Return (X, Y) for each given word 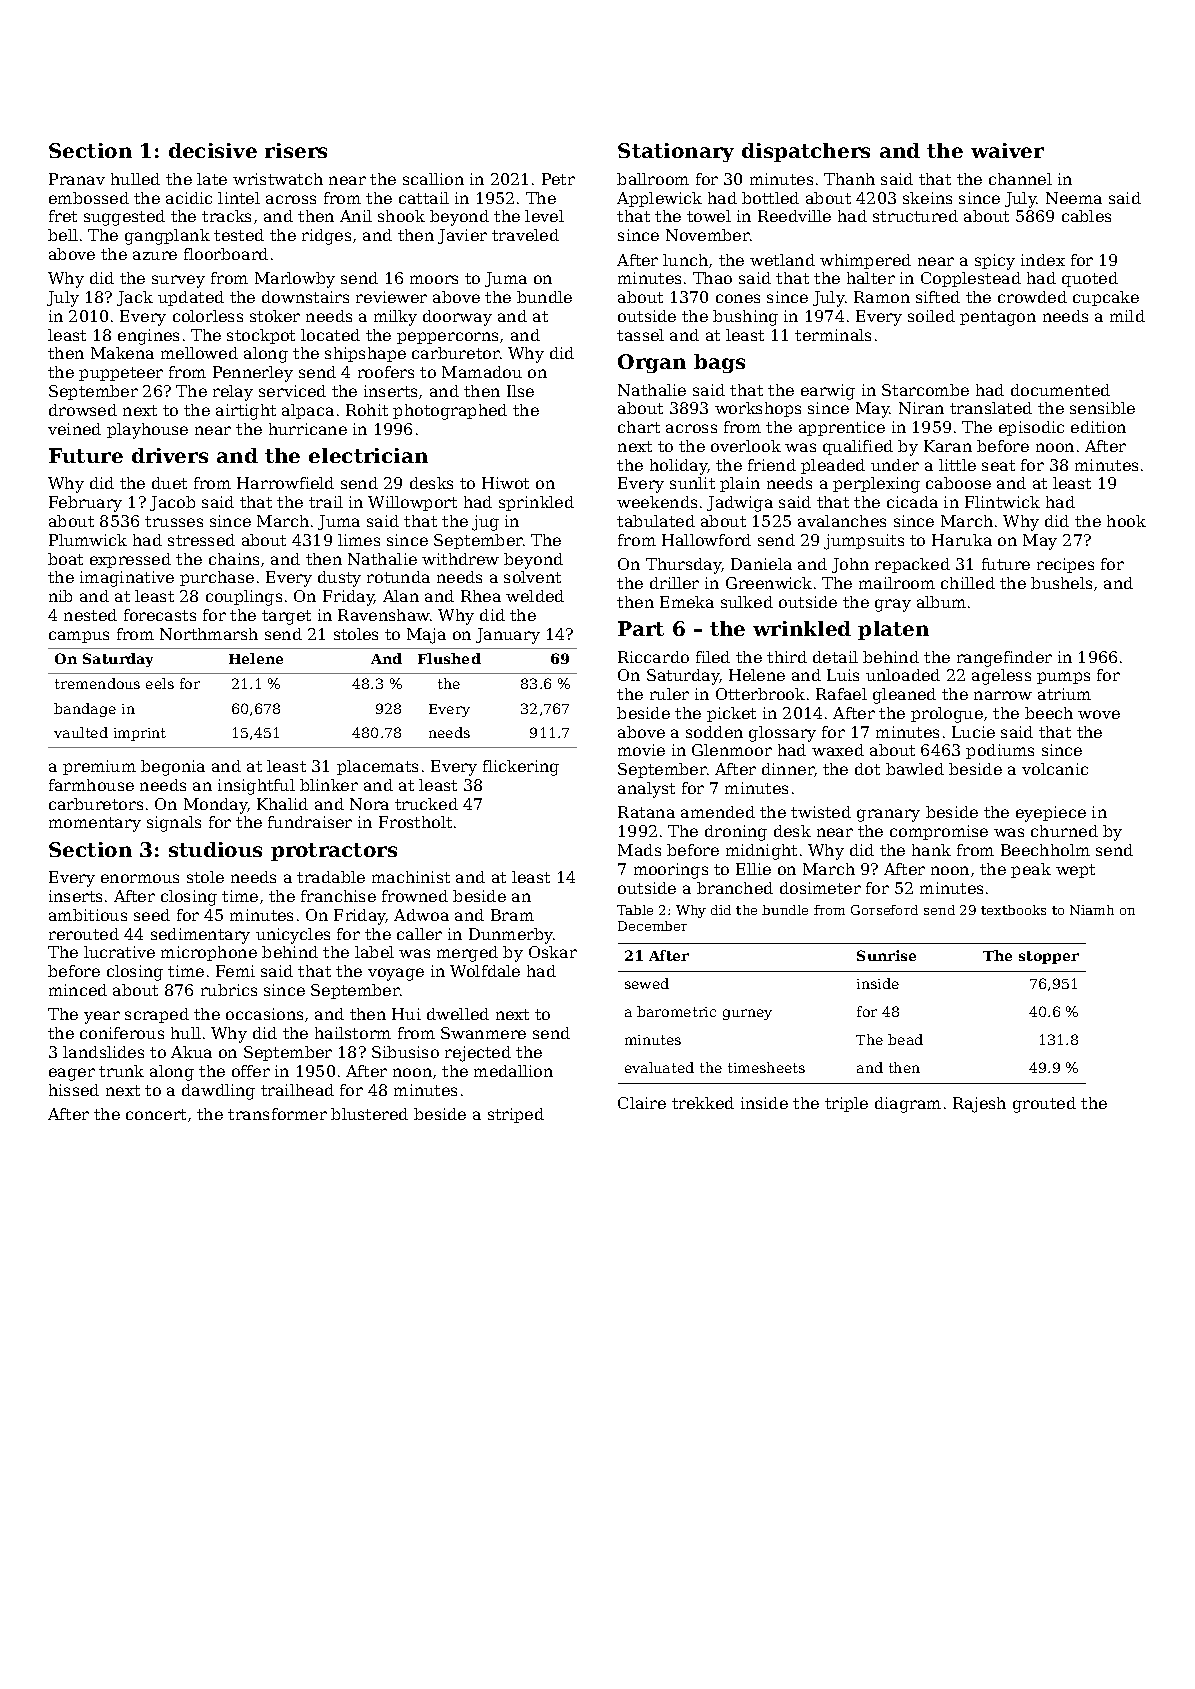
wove (1099, 714)
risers (296, 150)
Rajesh (979, 1105)
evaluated (659, 1067)
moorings (671, 871)
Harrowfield (285, 483)
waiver (1007, 150)
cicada (912, 502)
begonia (173, 768)
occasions (264, 1014)
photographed (450, 412)
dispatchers (806, 152)
